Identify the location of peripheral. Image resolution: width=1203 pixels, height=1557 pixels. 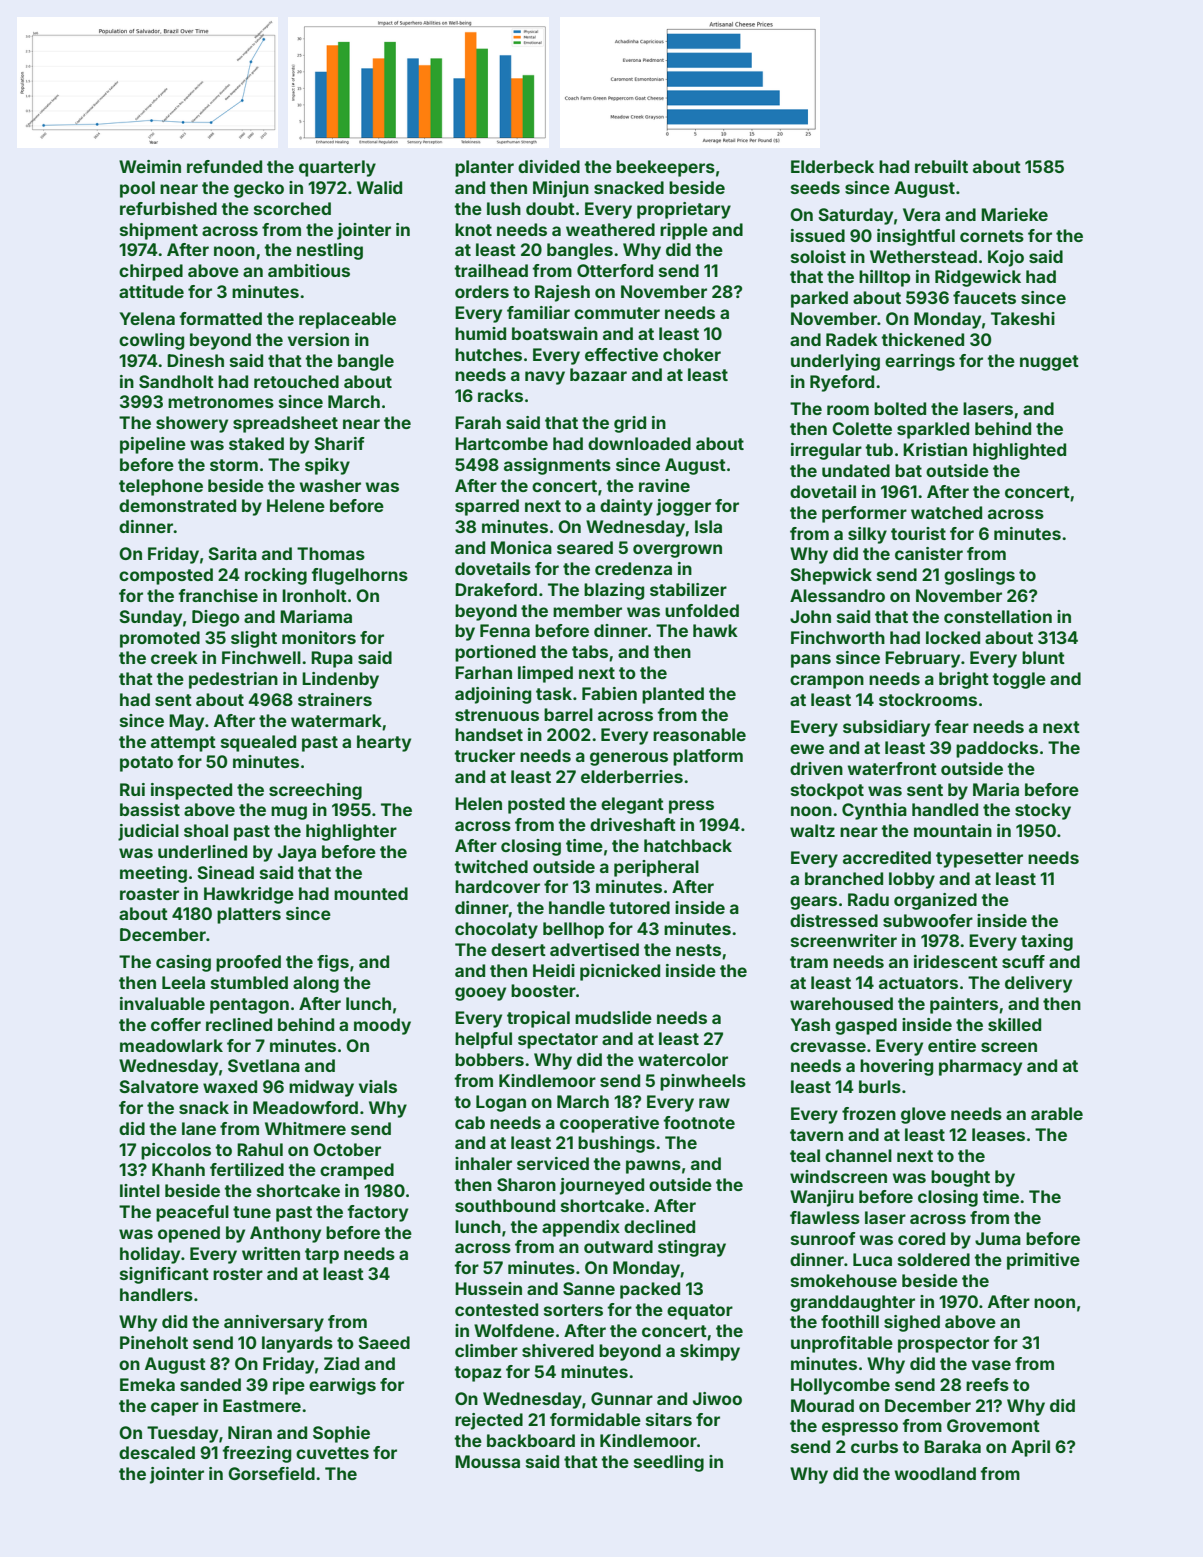
(656, 868).
